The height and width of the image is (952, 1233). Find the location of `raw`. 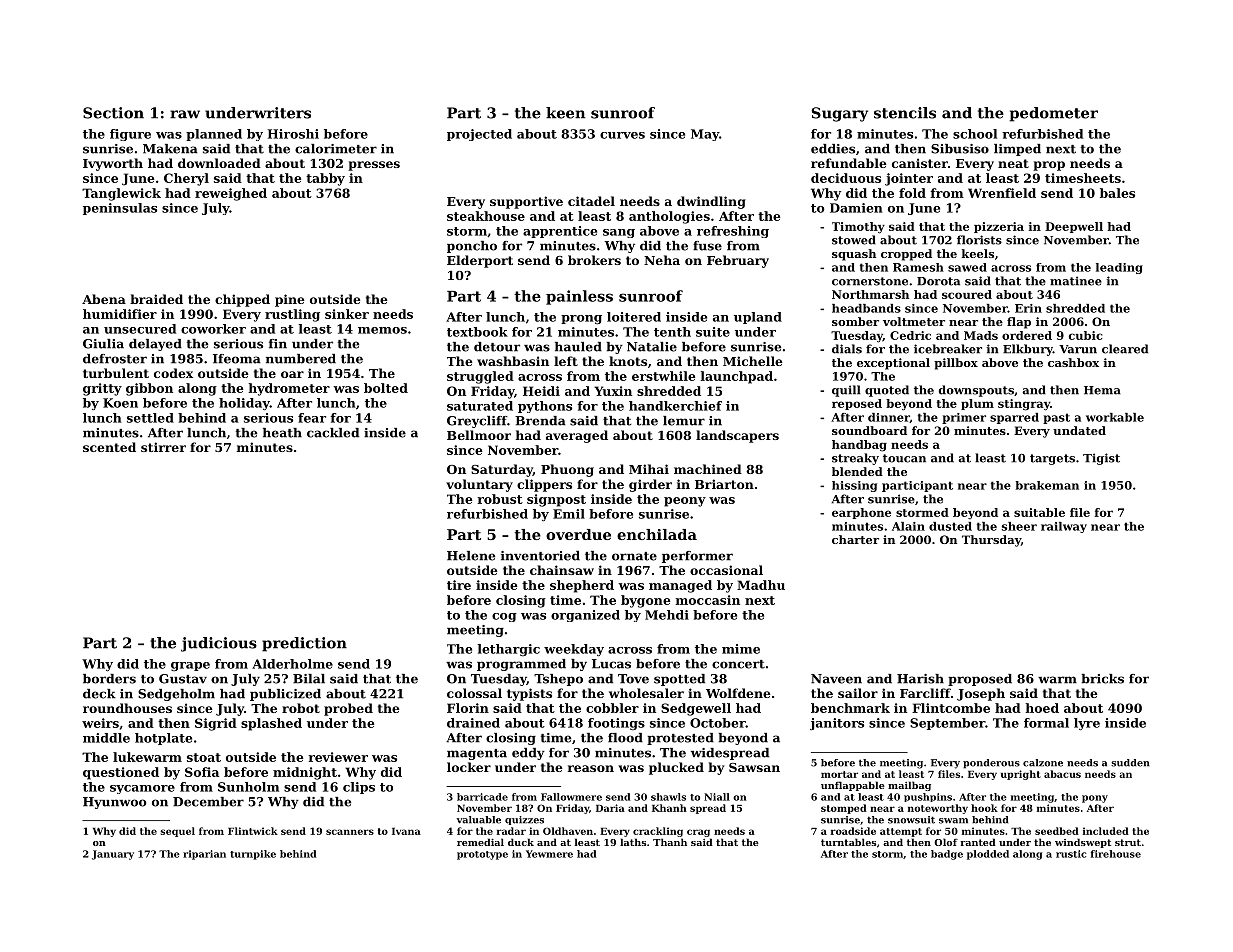

raw is located at coordinates (185, 114).
